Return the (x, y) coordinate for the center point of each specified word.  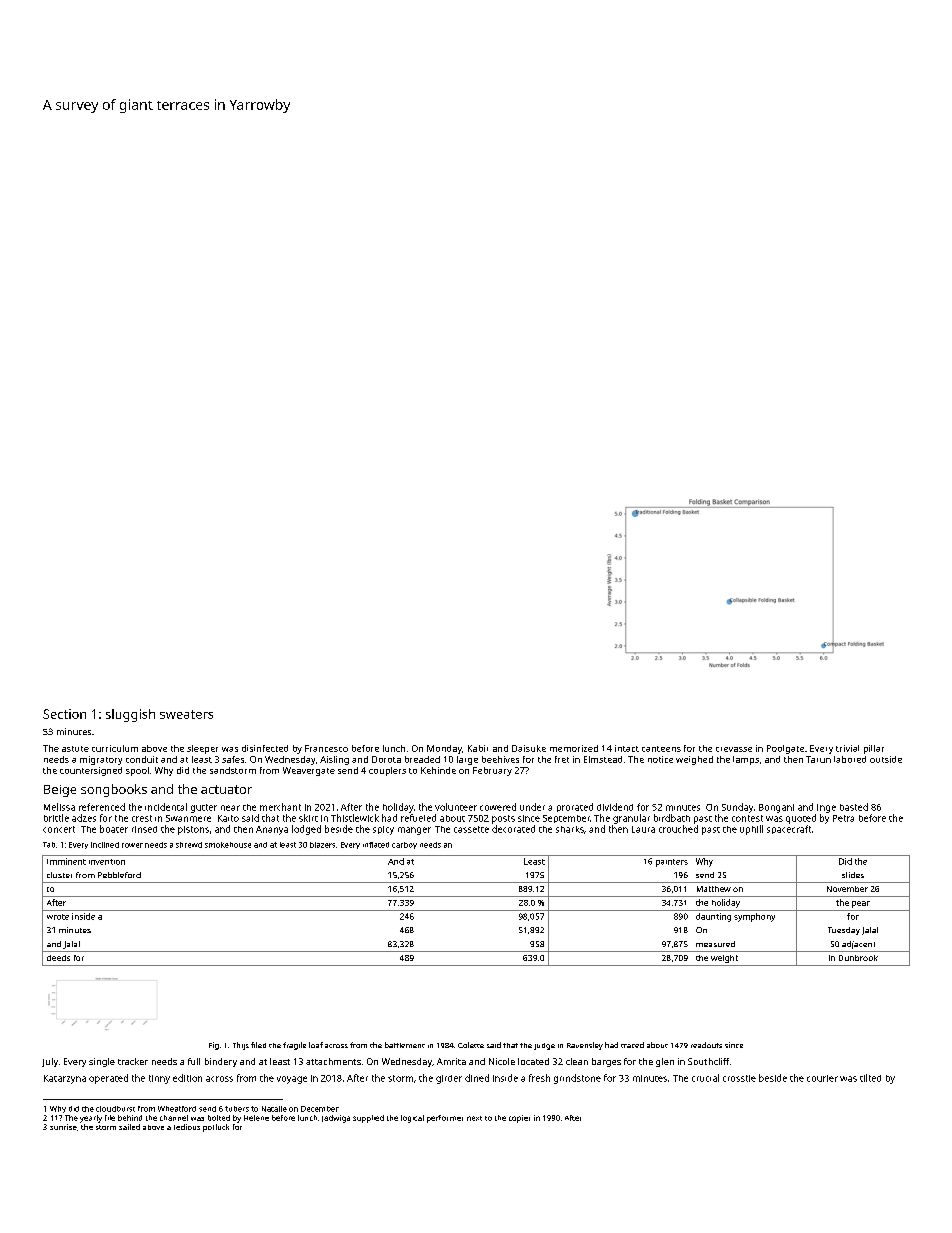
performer (445, 1119)
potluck (216, 1128)
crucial (705, 1078)
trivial (847, 748)
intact (627, 748)
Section (64, 714)
